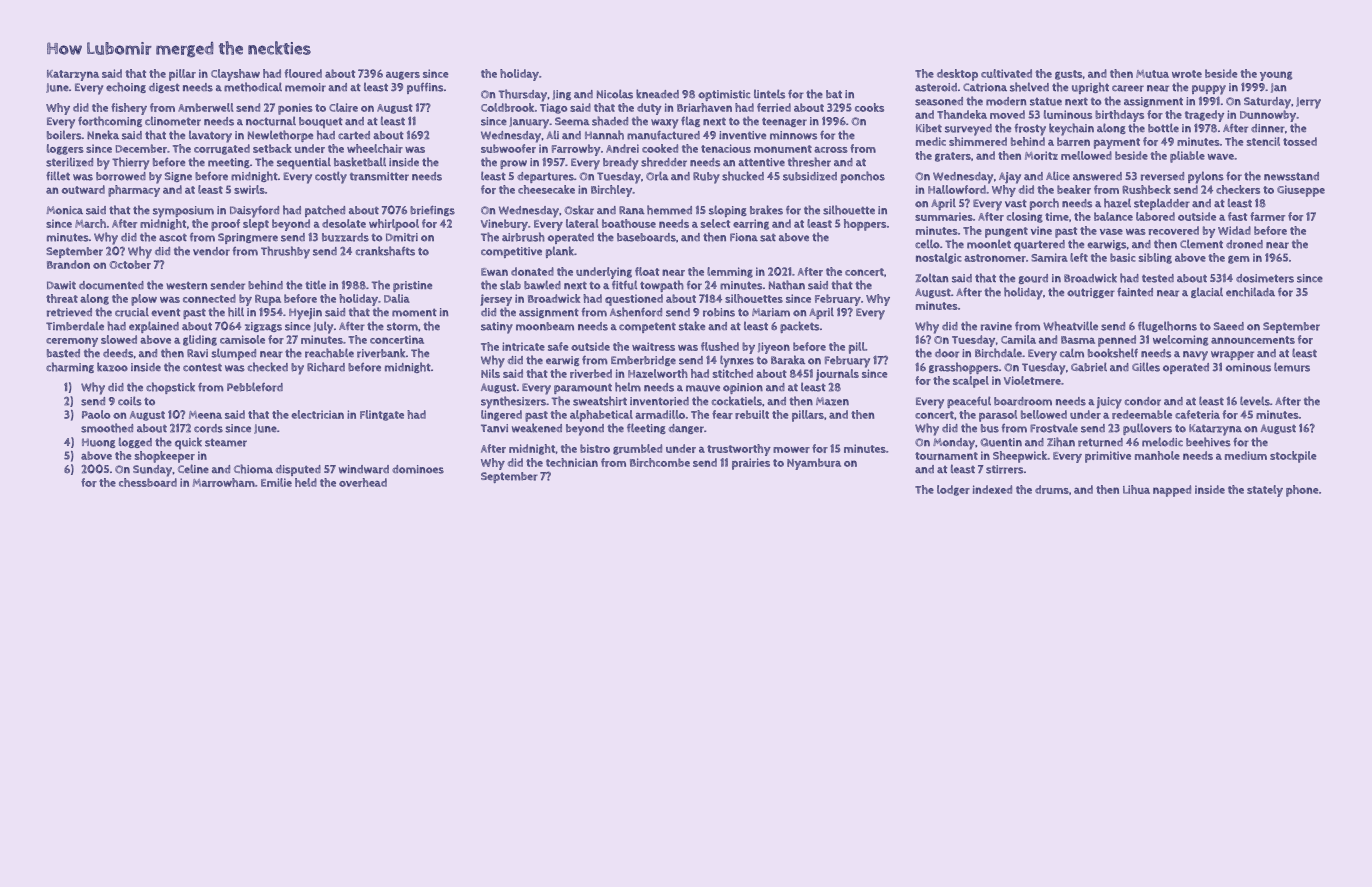 The height and width of the image is (887, 1372). What do you see at coordinates (129, 109) in the image?
I see `fishery` at bounding box center [129, 109].
